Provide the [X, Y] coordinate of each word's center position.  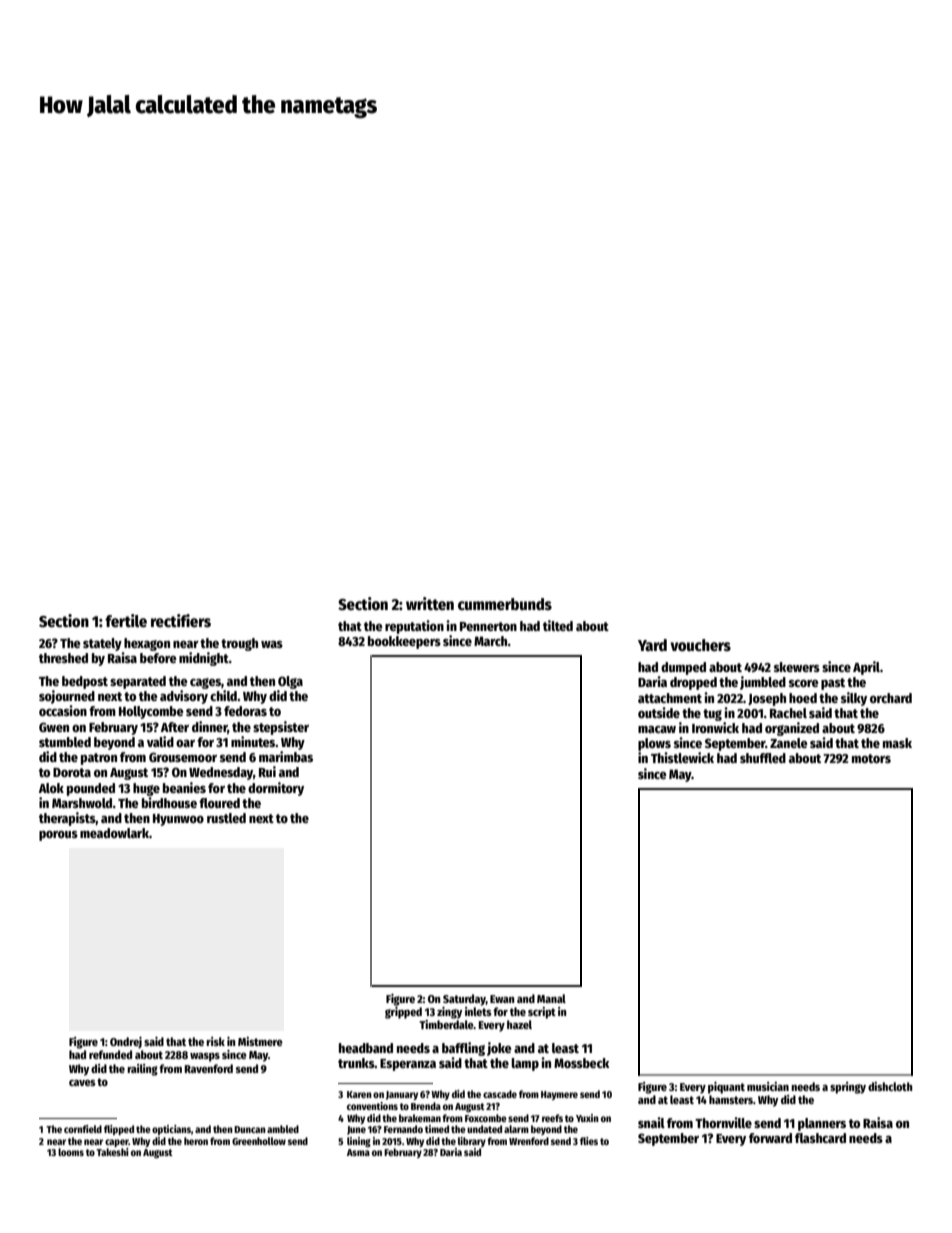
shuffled [763, 758]
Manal [551, 998]
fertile [126, 621]
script [542, 1013]
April [866, 668]
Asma [358, 1152]
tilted [558, 625]
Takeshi [112, 1152]
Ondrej [126, 1043]
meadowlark [114, 833]
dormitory [276, 789]
